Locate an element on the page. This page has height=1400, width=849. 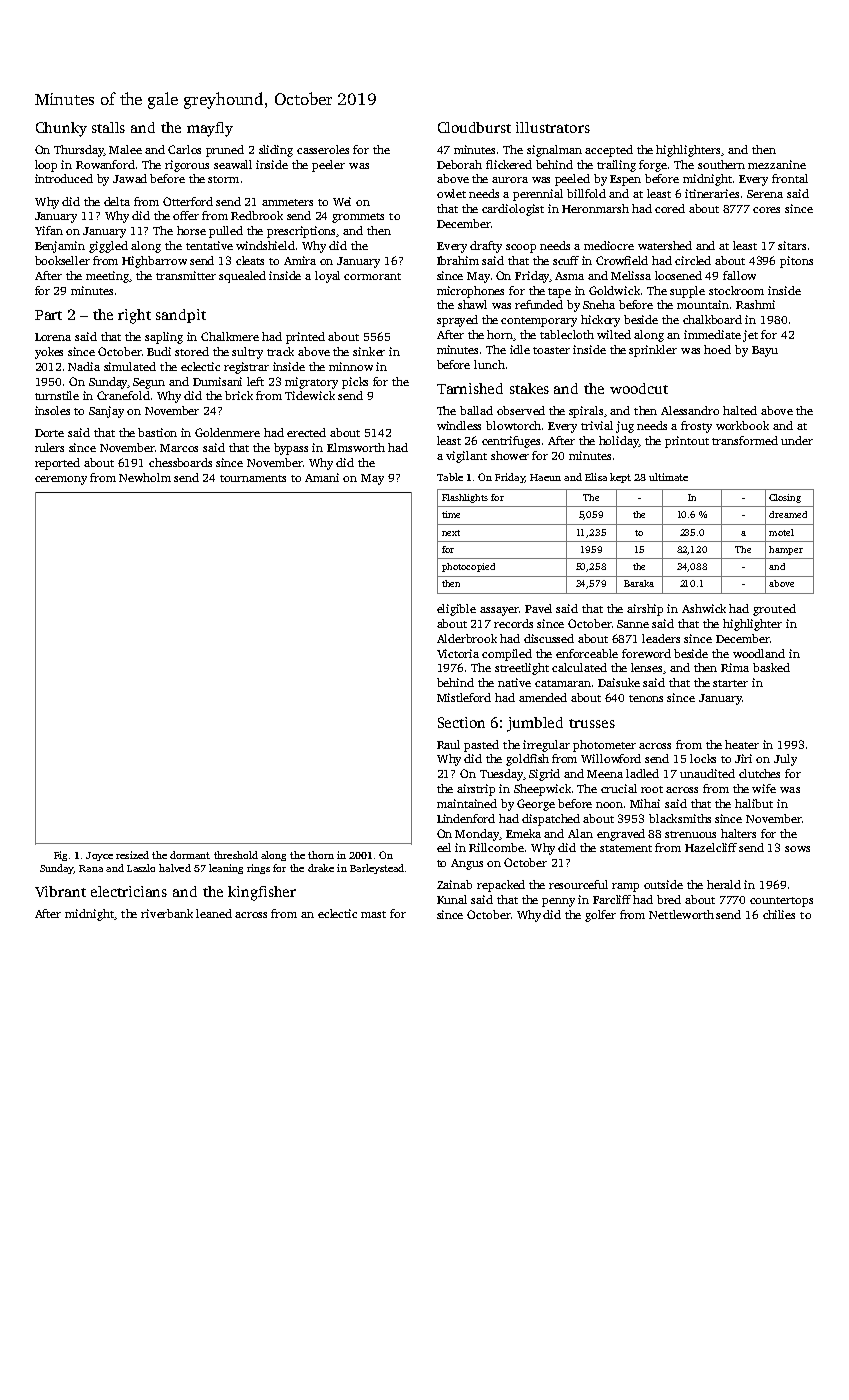
offer is located at coordinates (186, 215).
